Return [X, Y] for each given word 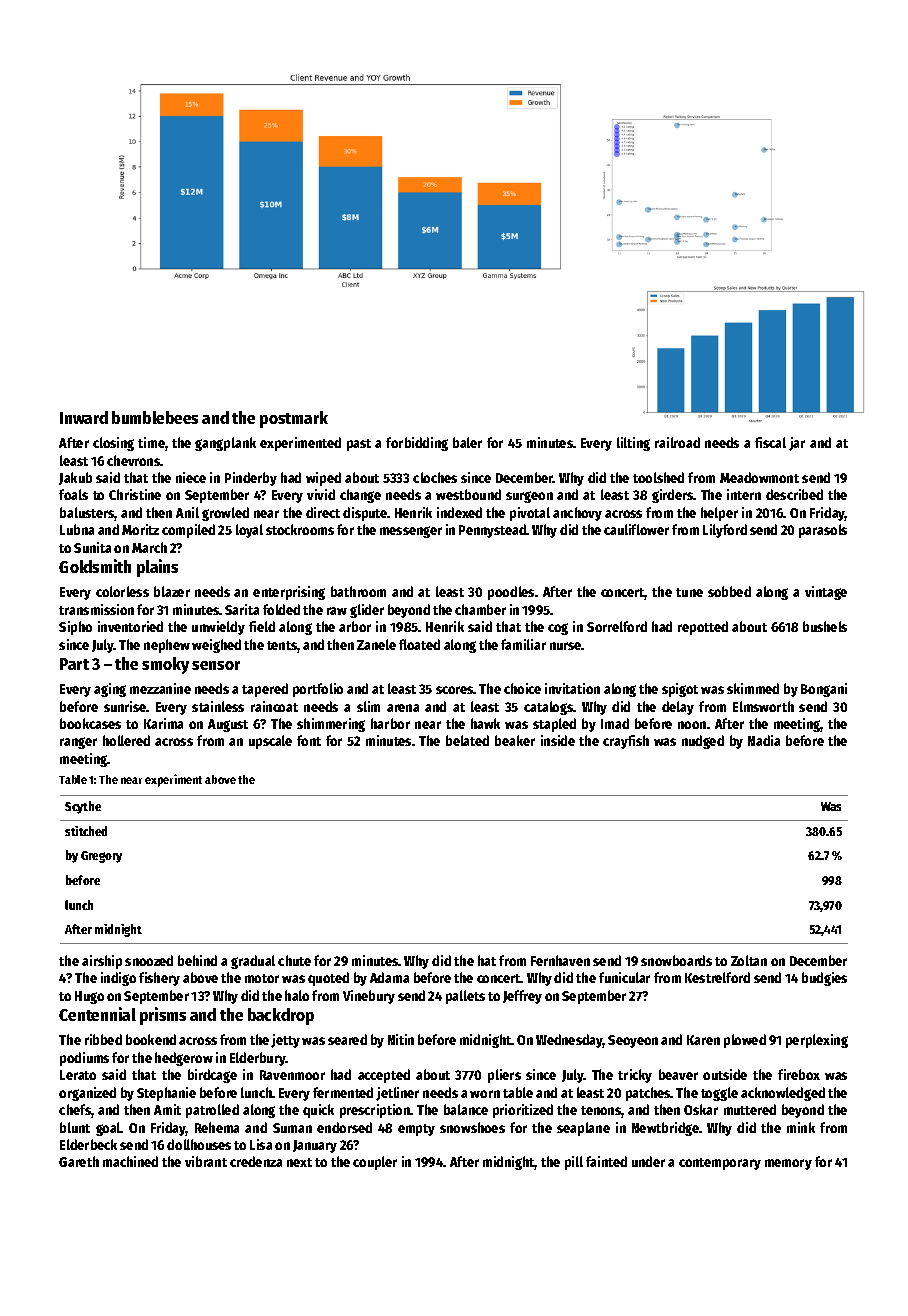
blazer [172, 591]
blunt [75, 1127]
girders [672, 496]
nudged [703, 742]
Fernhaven [560, 960]
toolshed [658, 477]
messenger [411, 532]
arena [403, 708]
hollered [126, 740]
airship [102, 962]
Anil [187, 512]
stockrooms [300, 529]
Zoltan [749, 960]
